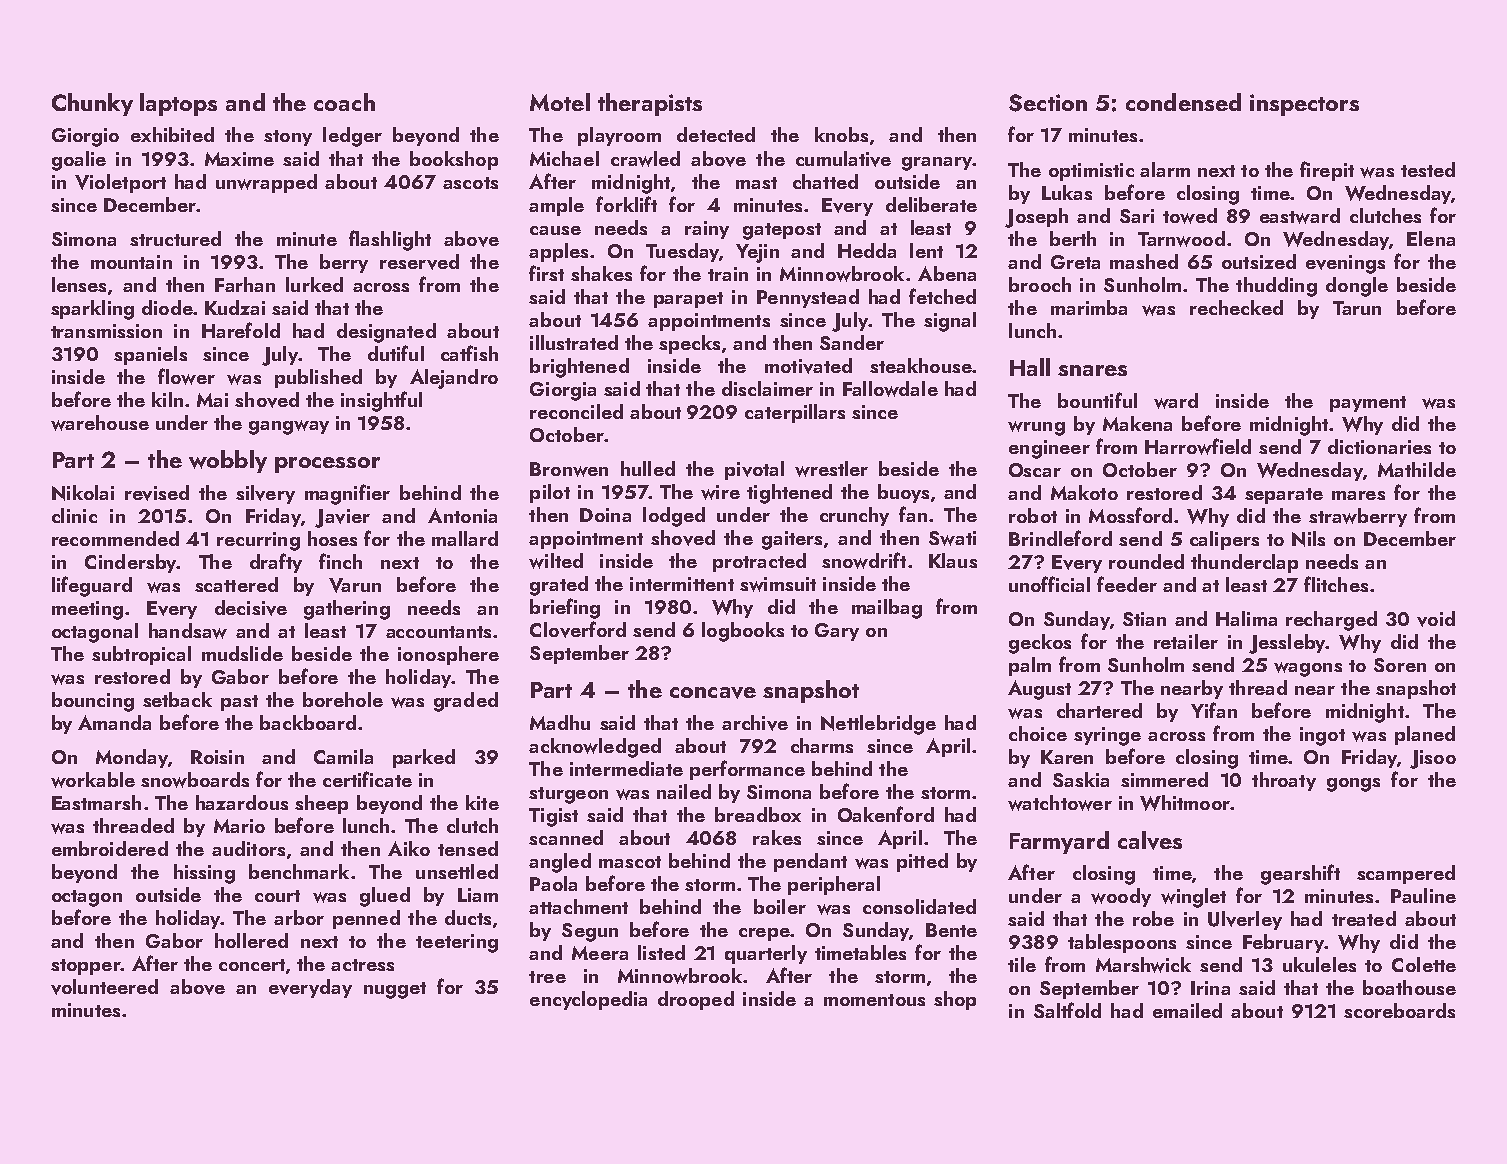 This screenshot has width=1507, height=1164. What do you see at coordinates (104, 987) in the screenshot?
I see `volunteered` at bounding box center [104, 987].
